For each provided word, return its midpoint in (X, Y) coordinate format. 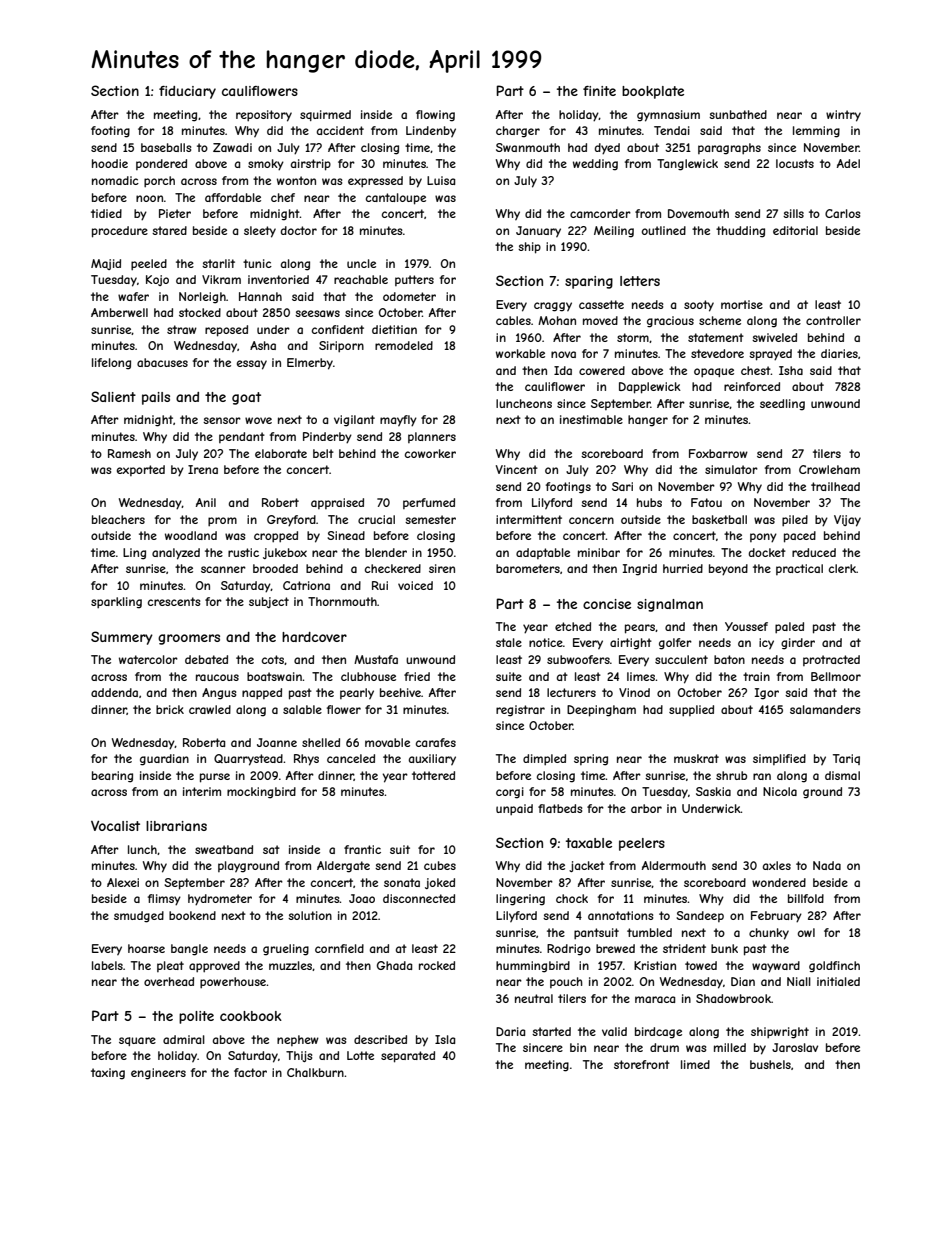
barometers (528, 568)
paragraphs (729, 149)
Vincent (517, 469)
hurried (683, 568)
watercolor (148, 659)
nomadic (115, 180)
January (538, 231)
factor (250, 1072)
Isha (791, 370)
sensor (222, 420)
